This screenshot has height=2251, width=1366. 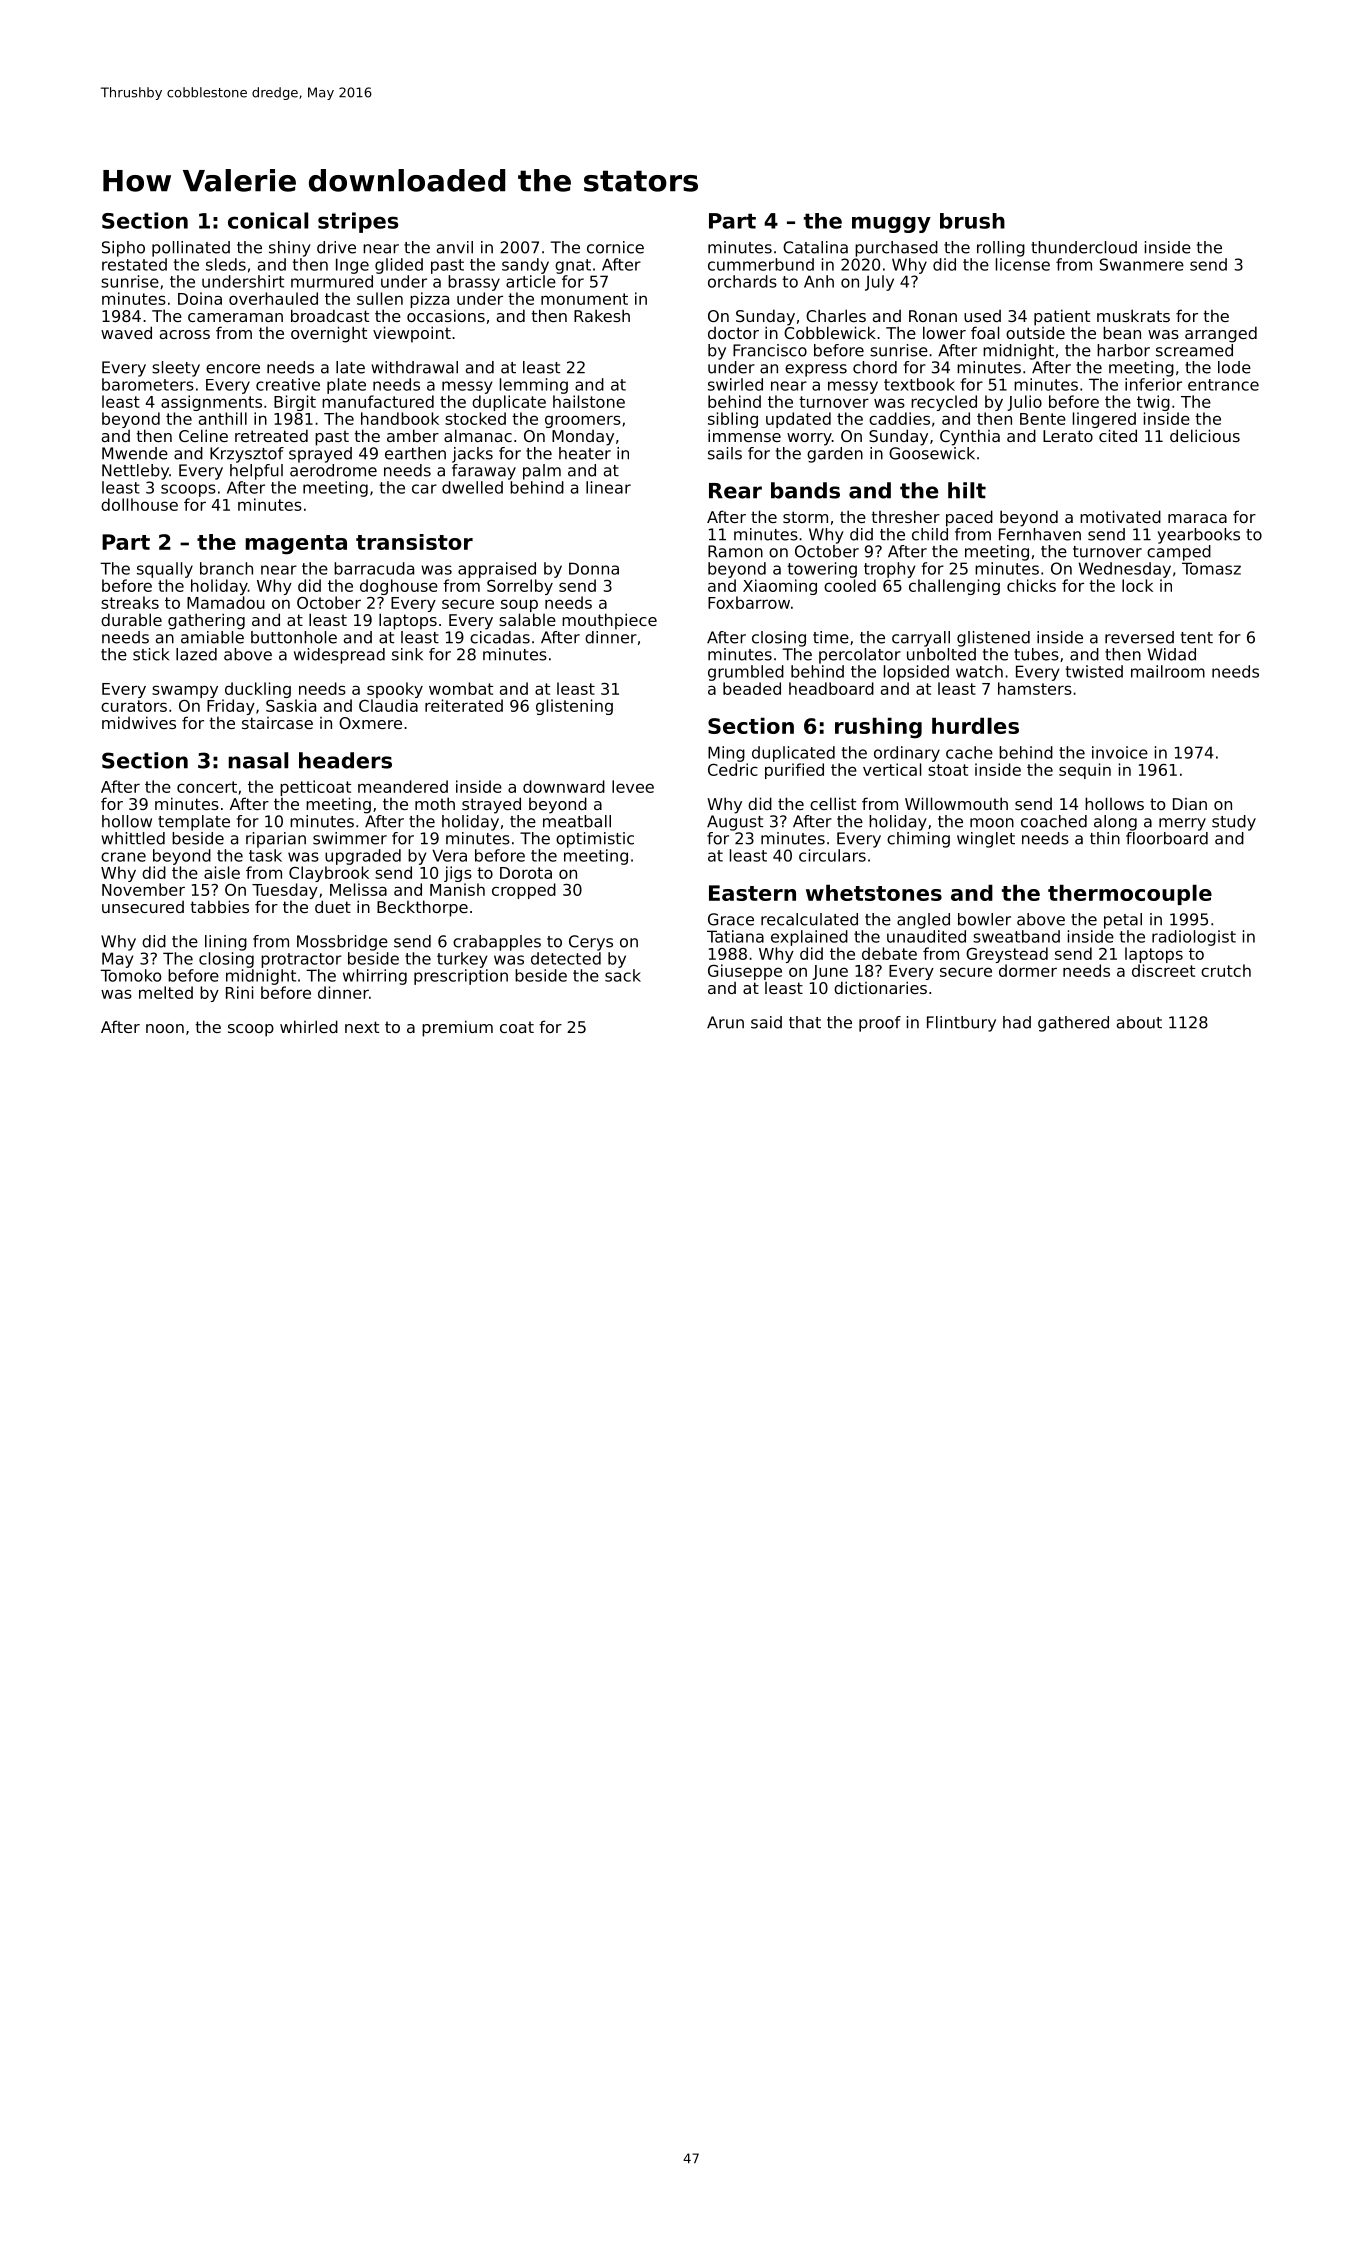 I want to click on task, so click(x=265, y=855).
